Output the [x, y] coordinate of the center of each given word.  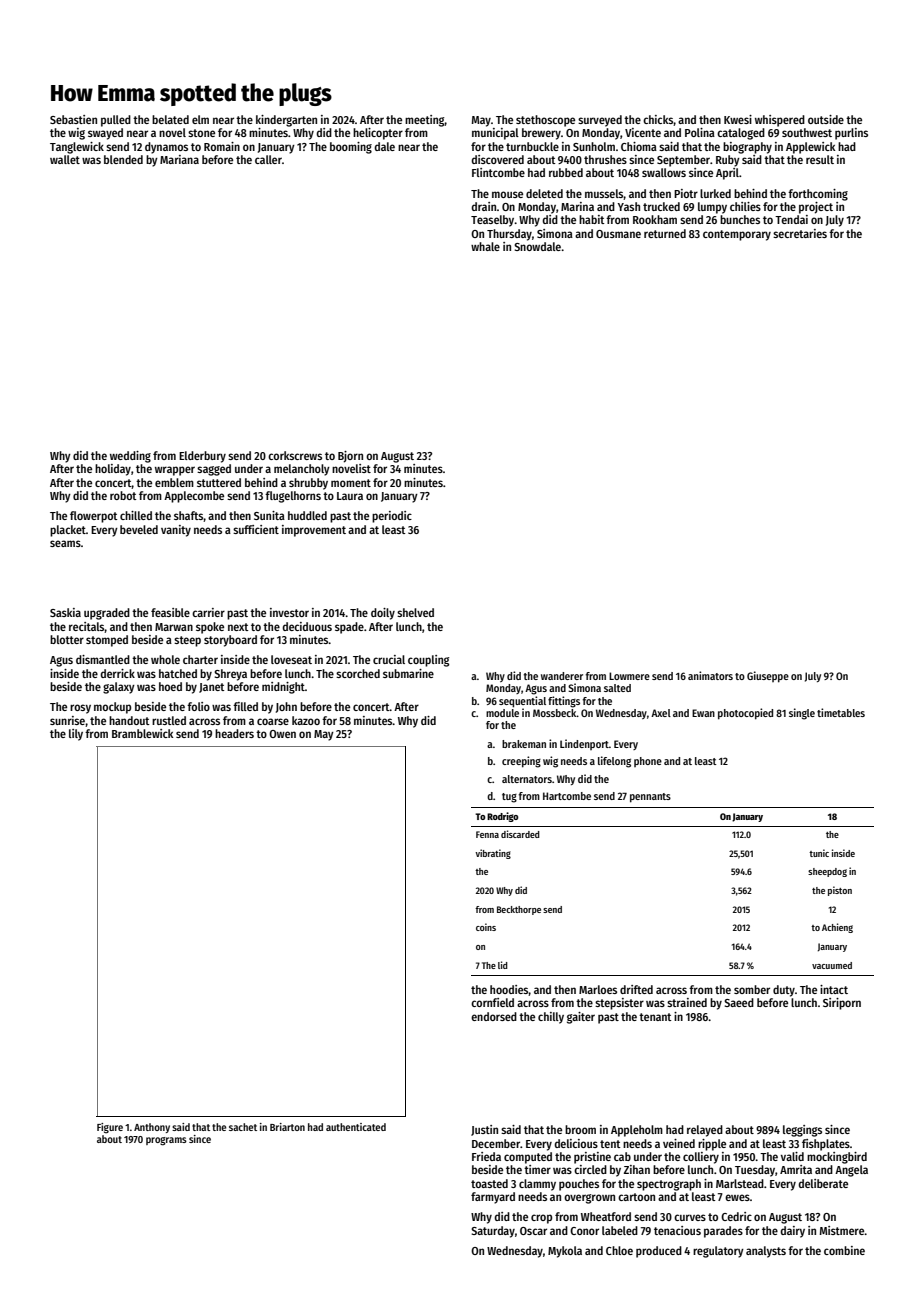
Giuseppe [768, 677]
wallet [65, 159]
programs [166, 1141]
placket [68, 531]
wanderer [562, 676]
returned [665, 233]
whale [485, 246]
